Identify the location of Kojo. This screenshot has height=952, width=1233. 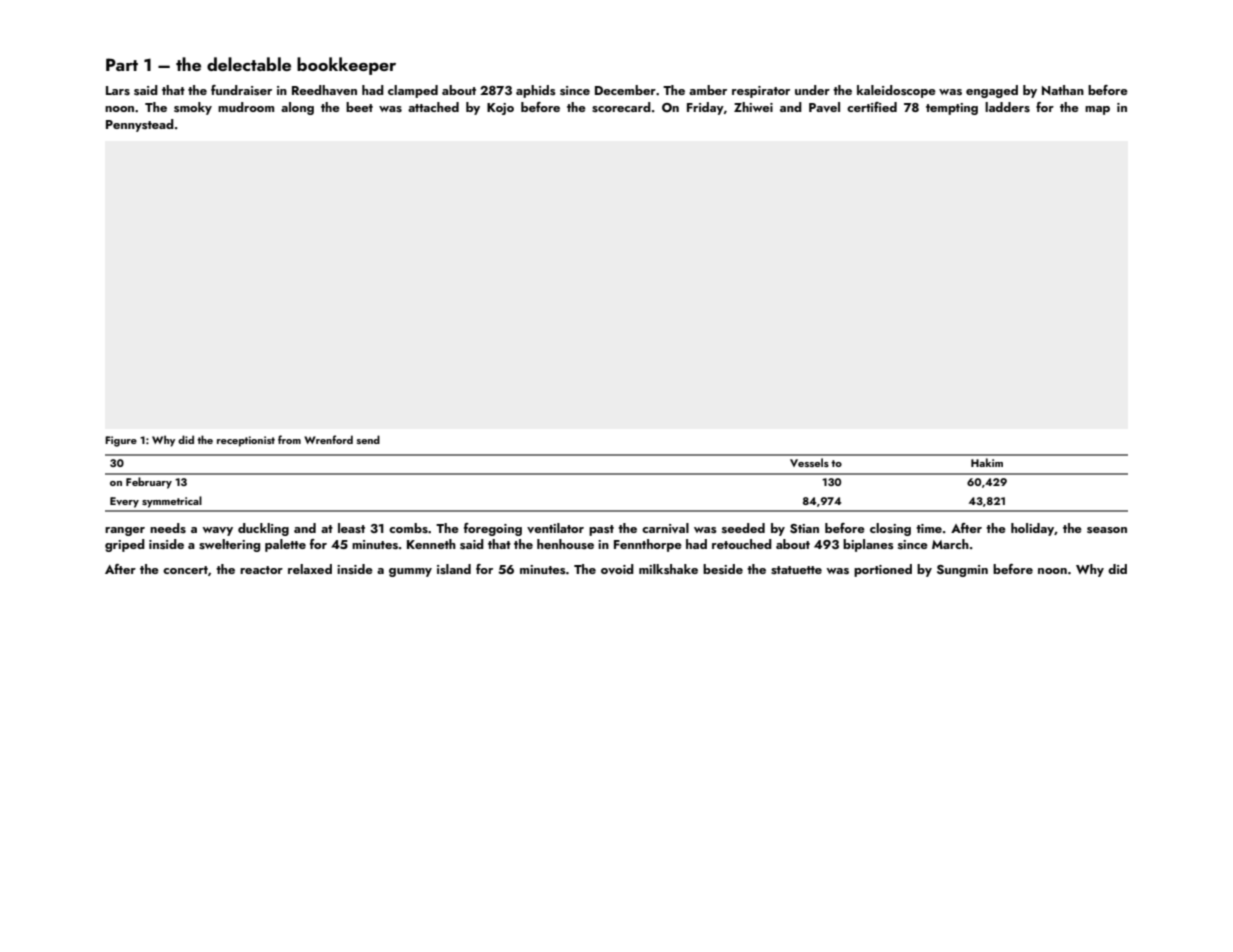
(500, 109).
